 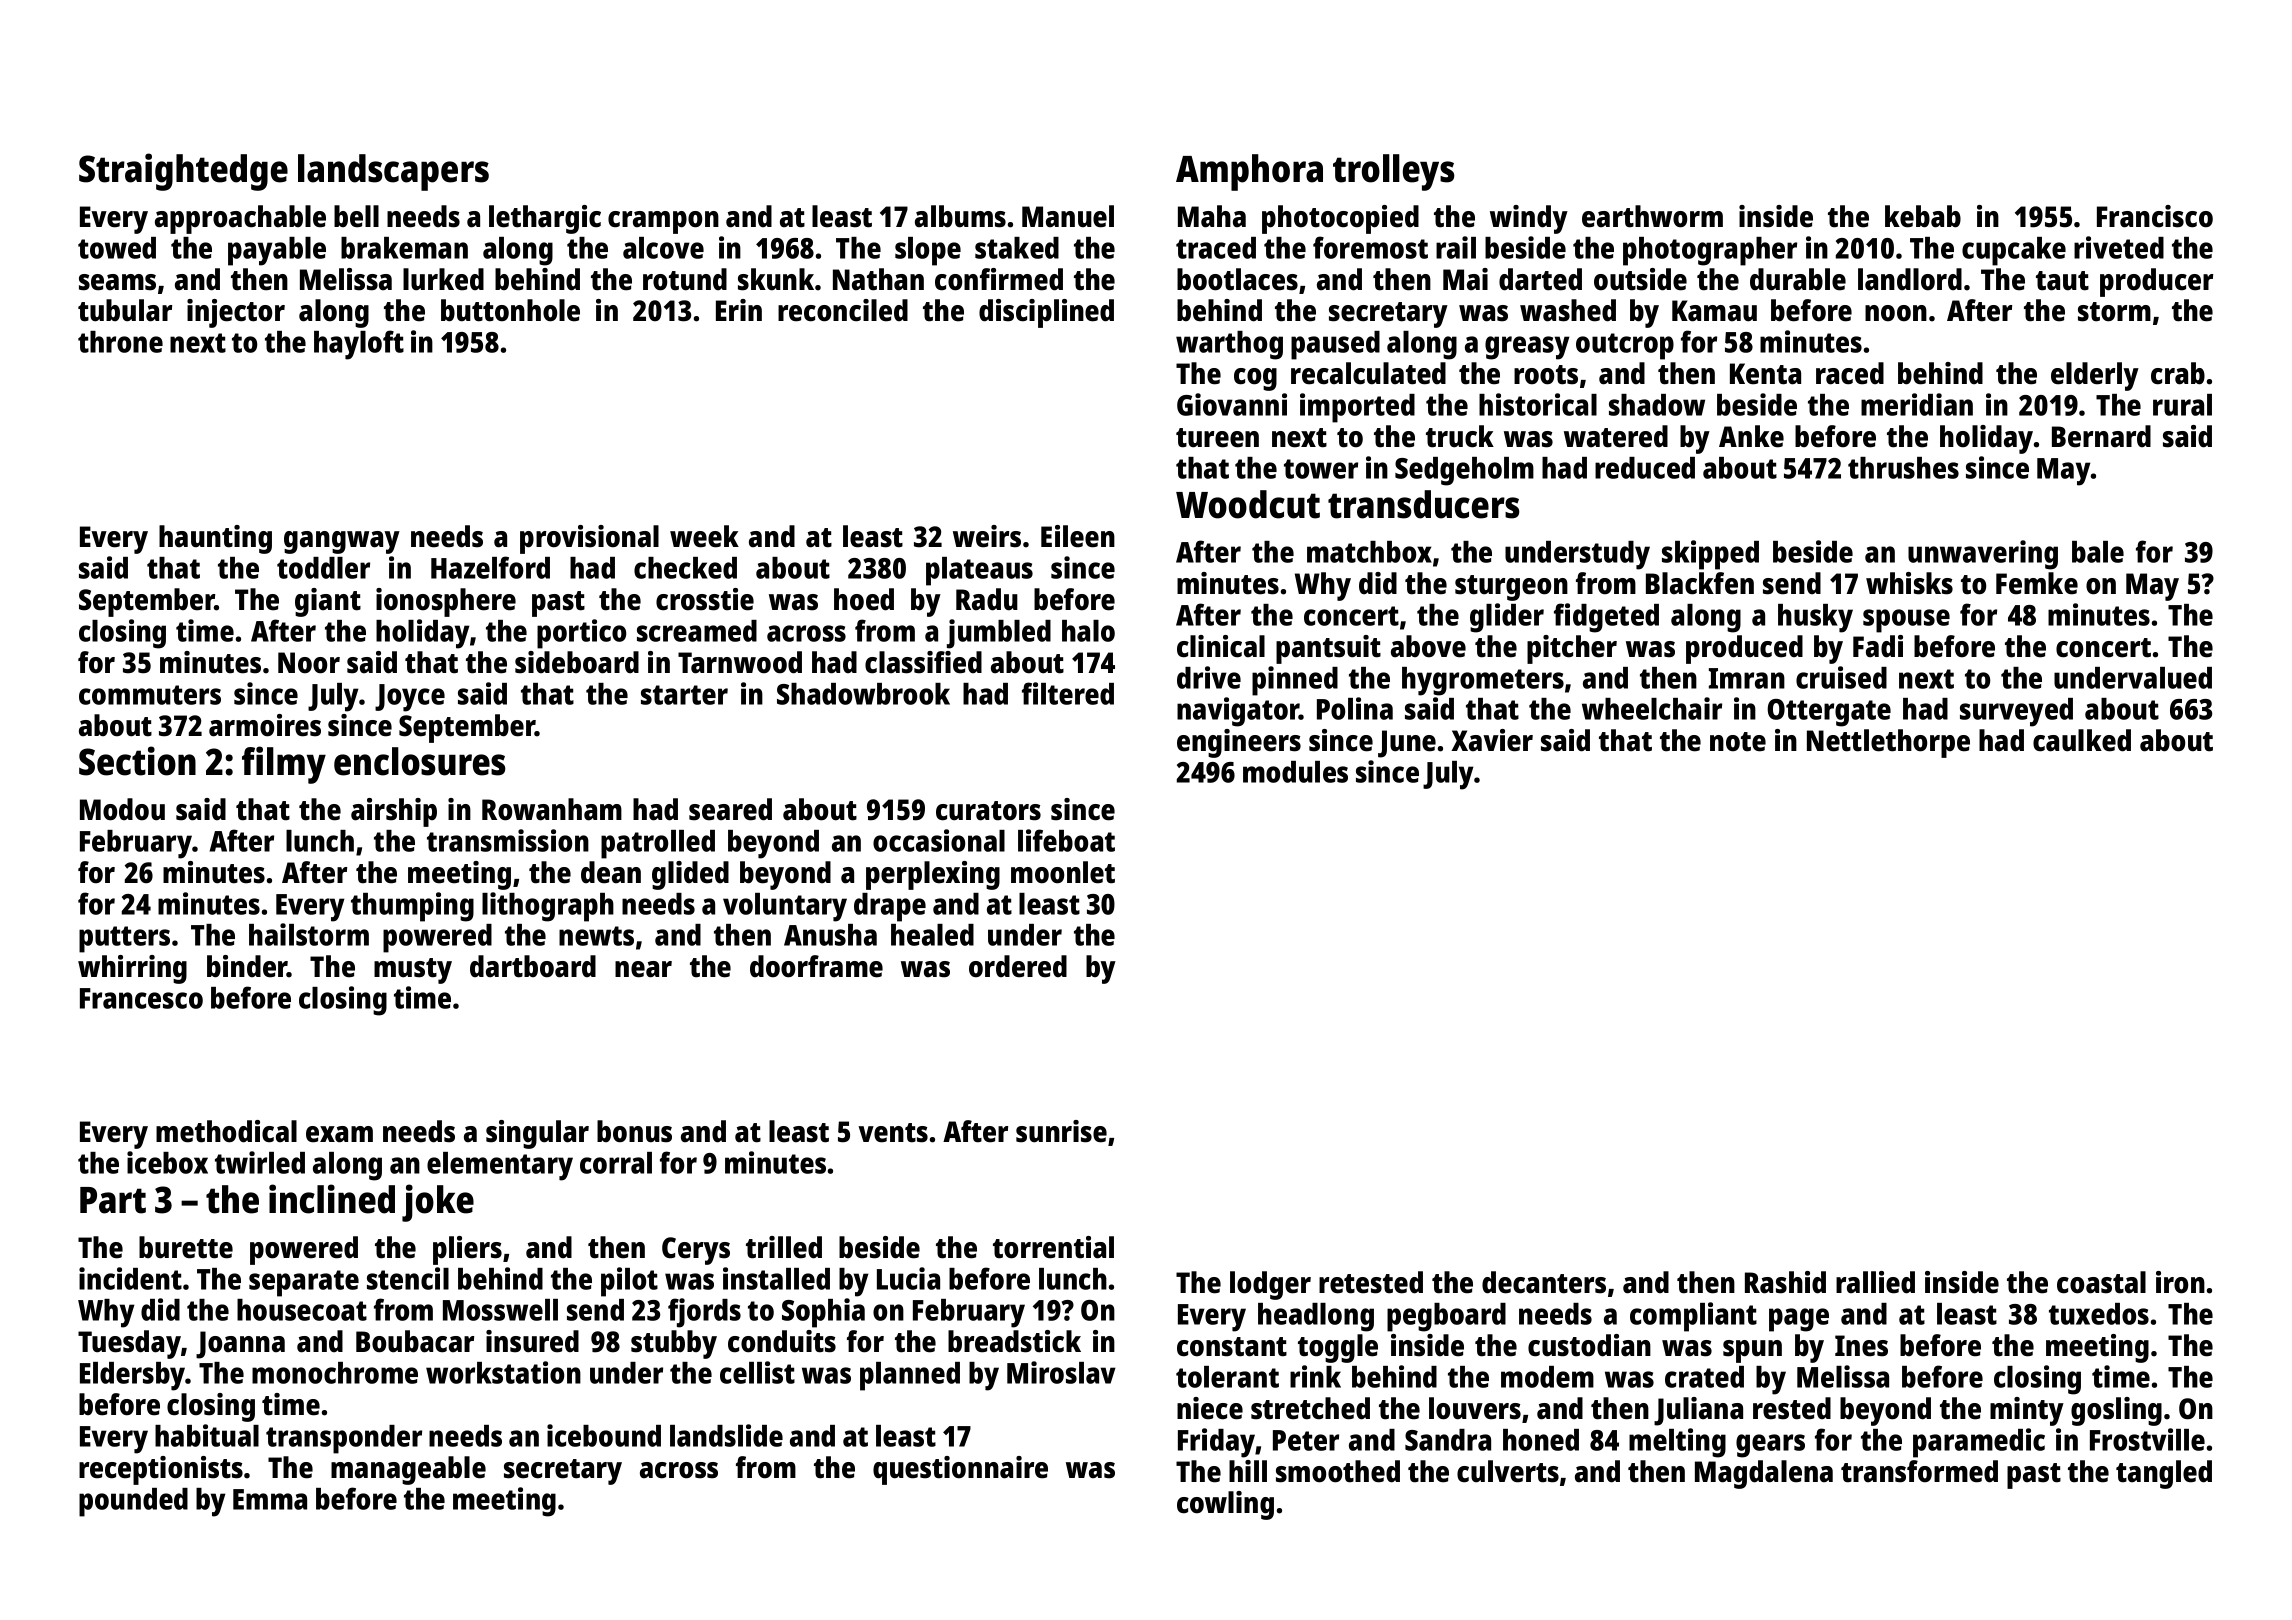 What do you see at coordinates (1606, 618) in the screenshot?
I see `fidgeted` at bounding box center [1606, 618].
